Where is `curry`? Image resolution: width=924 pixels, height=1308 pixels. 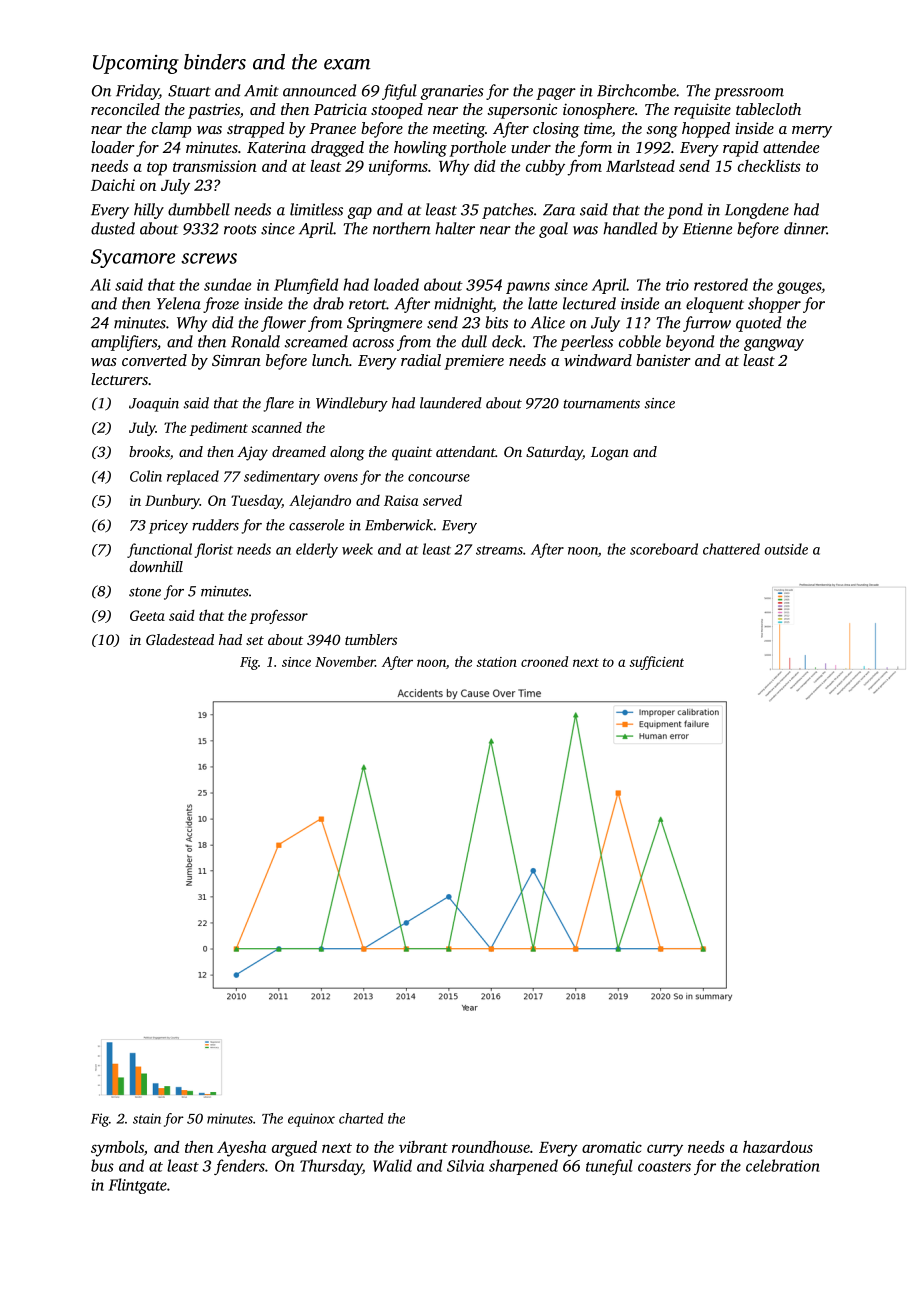 curry is located at coordinates (665, 1150).
